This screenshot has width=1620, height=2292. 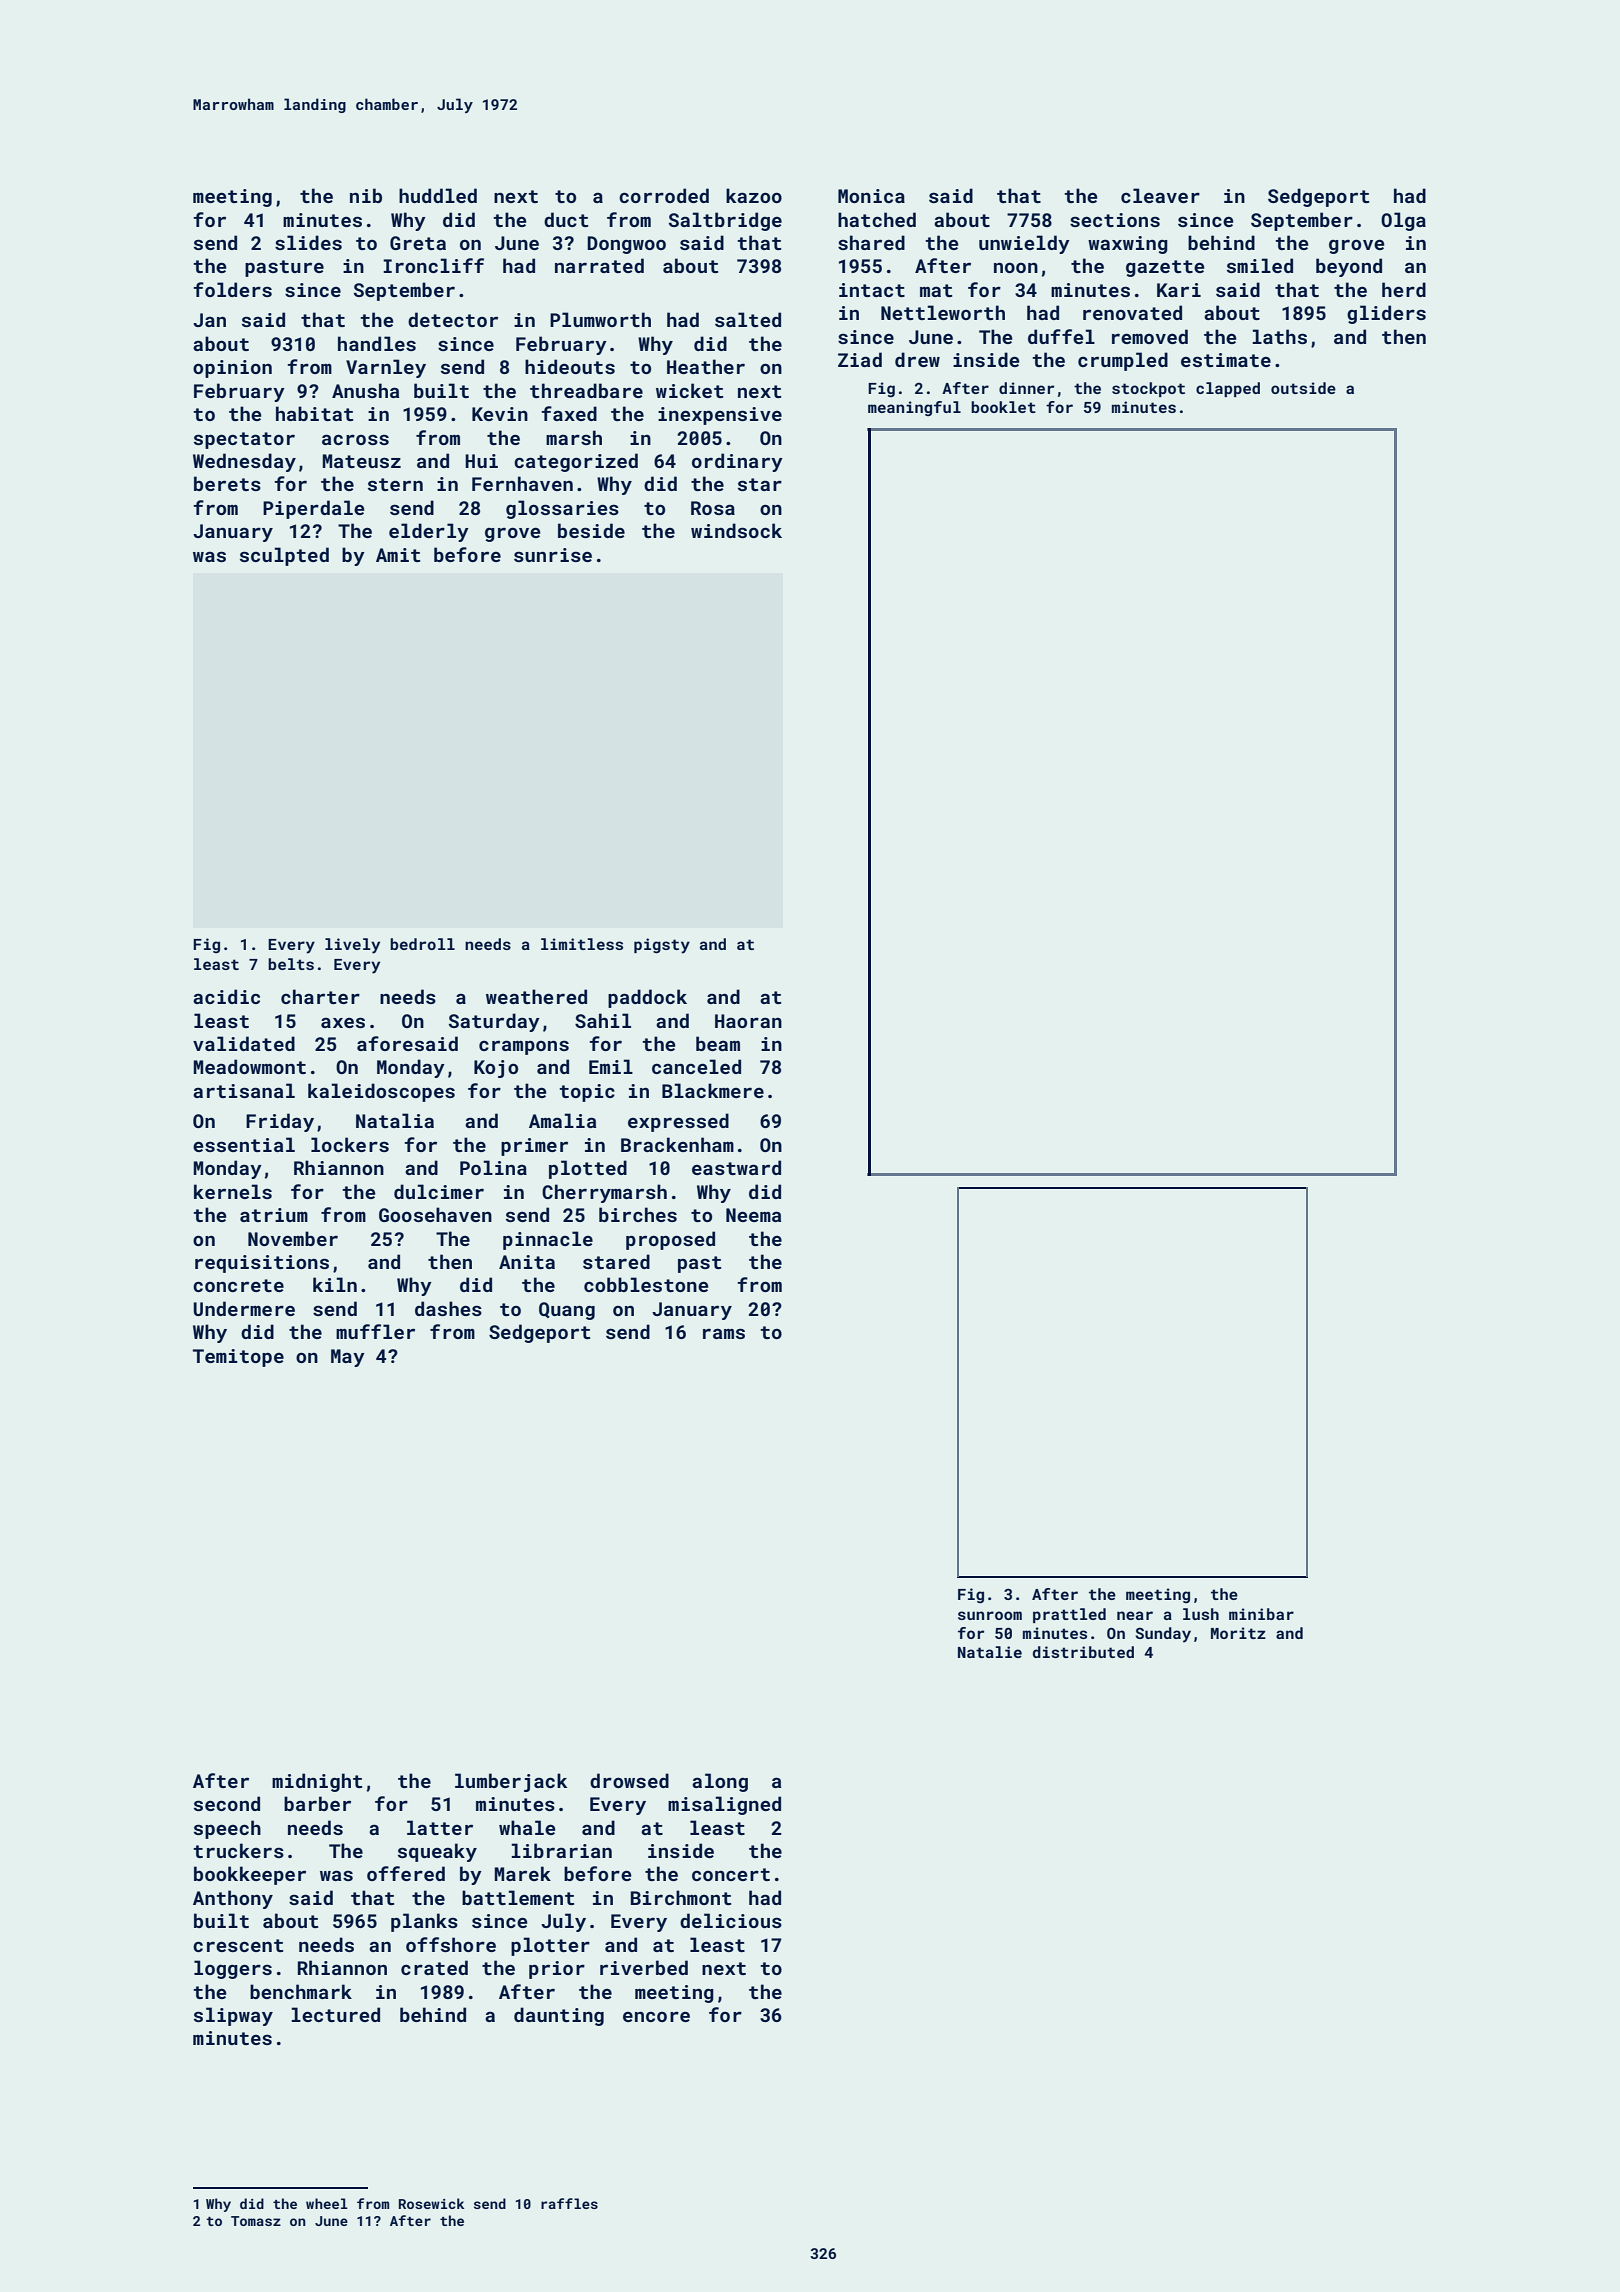 What do you see at coordinates (227, 1803) in the screenshot?
I see `second` at bounding box center [227, 1803].
